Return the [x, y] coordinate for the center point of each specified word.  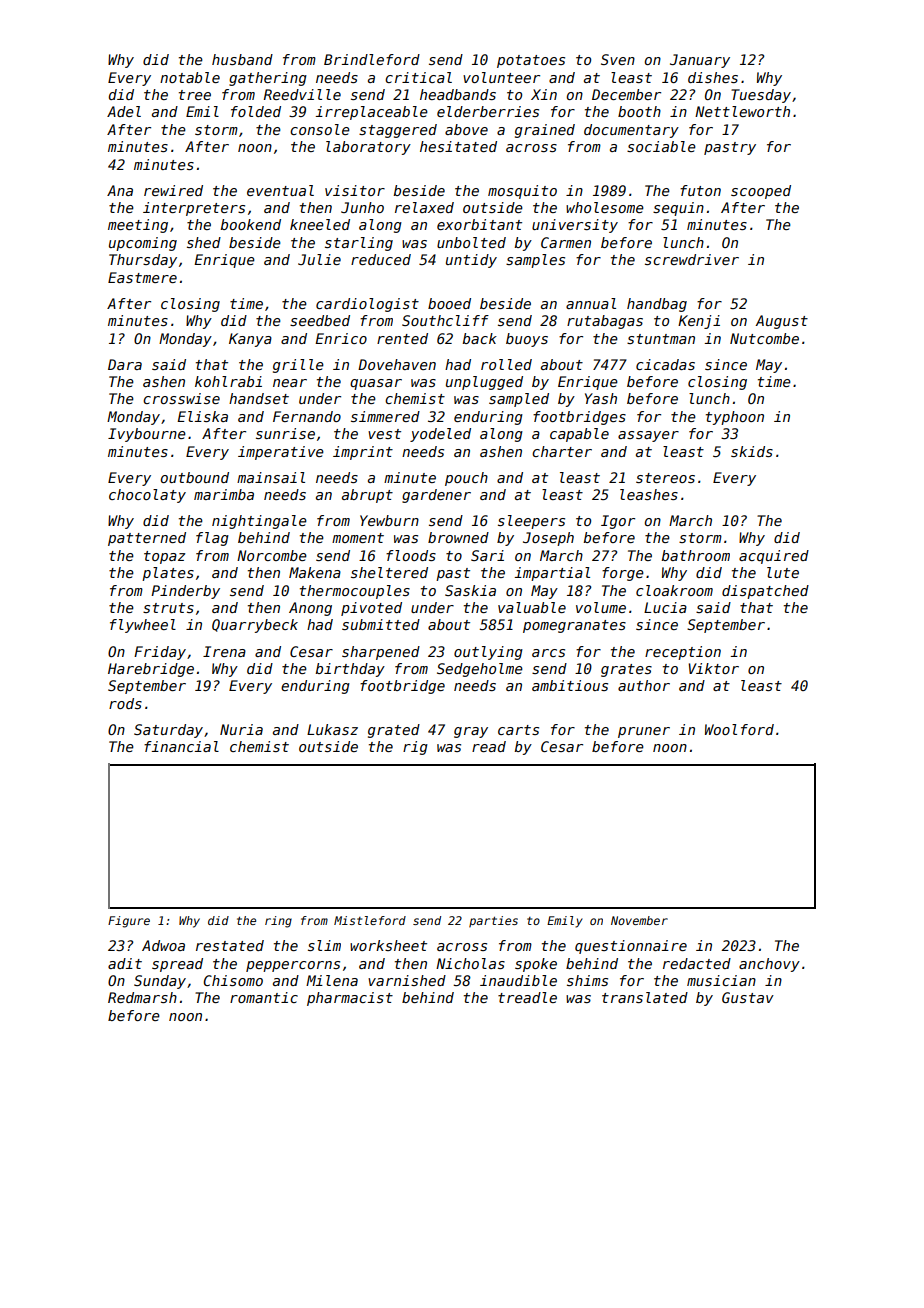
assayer [648, 436]
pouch [466, 479]
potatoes [531, 61]
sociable [661, 146]
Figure [129, 922]
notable [190, 77]
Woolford [739, 729]
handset [259, 398]
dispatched [765, 592]
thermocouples [355, 592]
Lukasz [332, 729]
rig [415, 748]
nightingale [259, 522]
